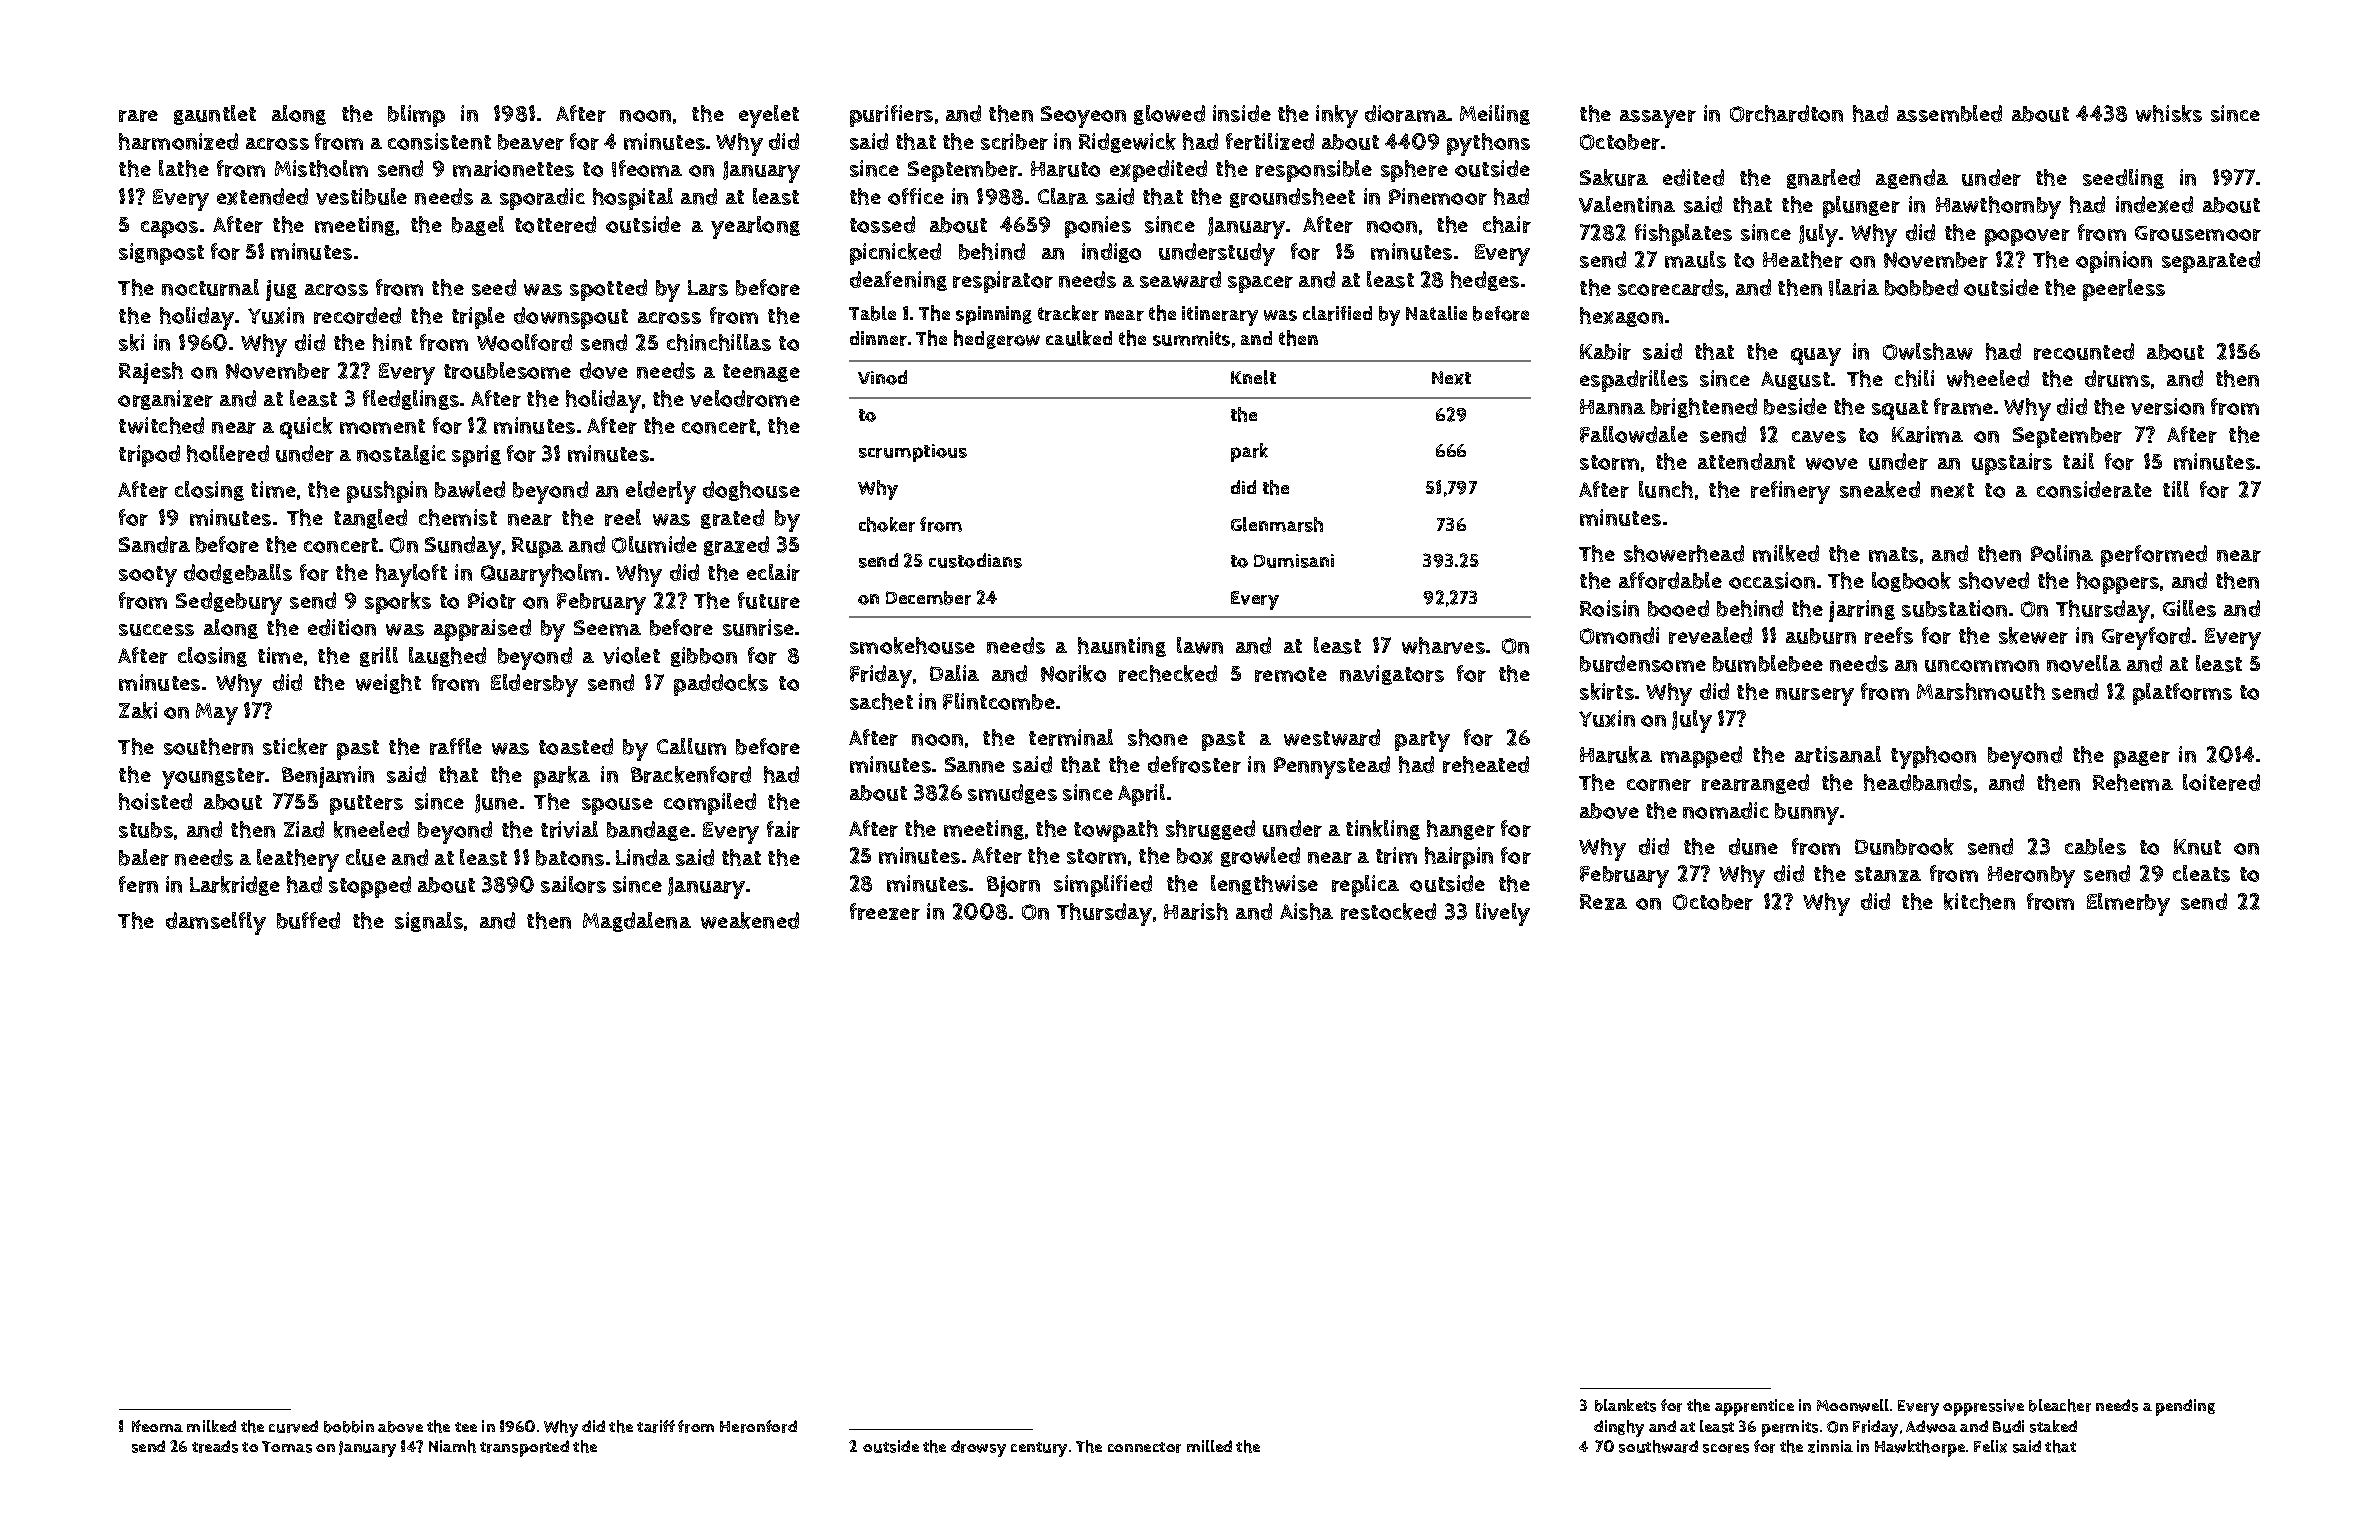 Image resolution: width=2380 pixels, height=1540 pixels. What do you see at coordinates (229, 603) in the screenshot?
I see `Sedgebury` at bounding box center [229, 603].
